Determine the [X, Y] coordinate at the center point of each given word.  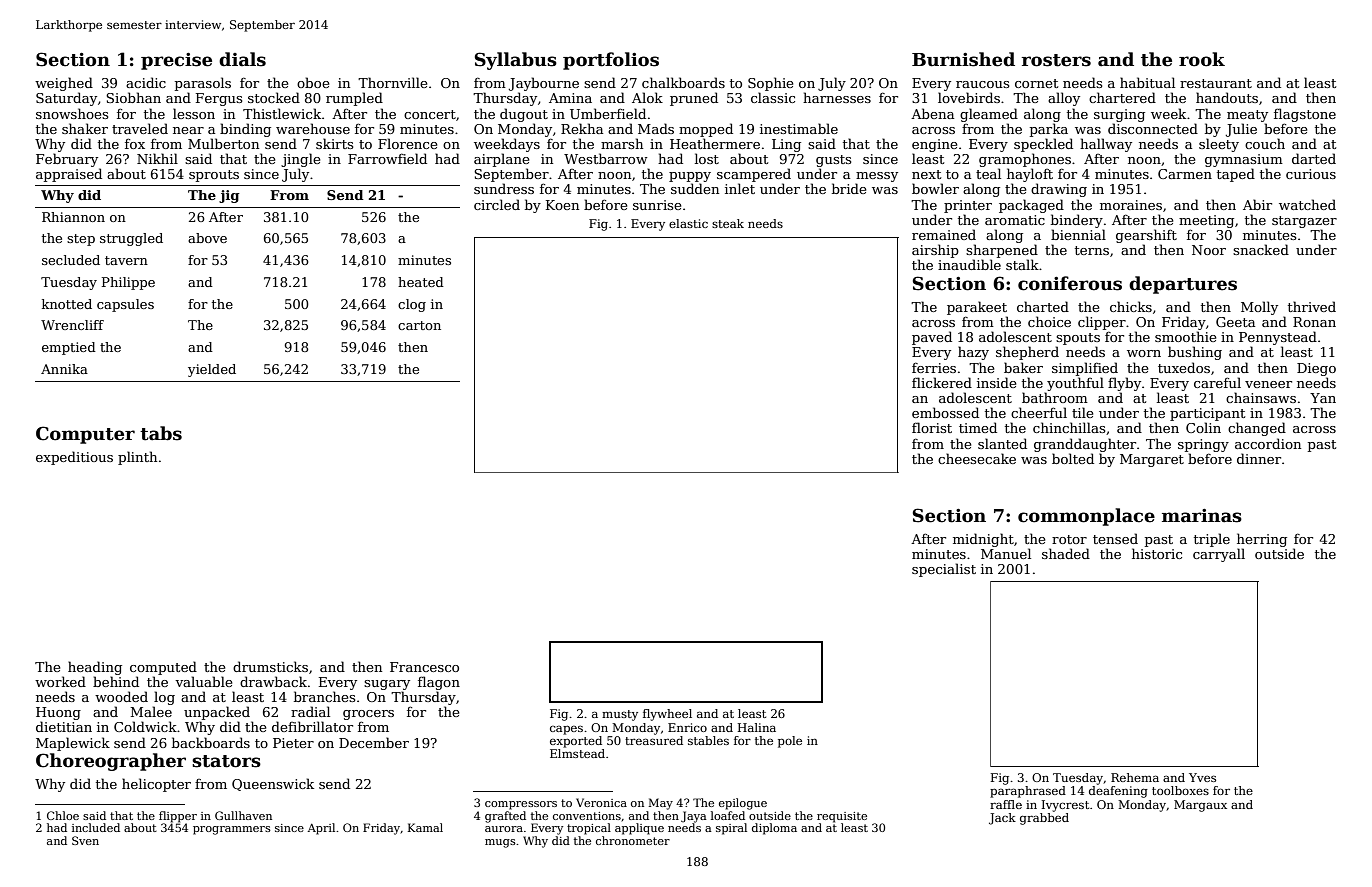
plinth [137, 458]
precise [176, 61]
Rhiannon [73, 217]
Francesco [424, 667]
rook [1202, 59]
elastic [688, 223]
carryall [1219, 555]
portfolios [611, 61]
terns [1092, 250]
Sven [85, 840]
